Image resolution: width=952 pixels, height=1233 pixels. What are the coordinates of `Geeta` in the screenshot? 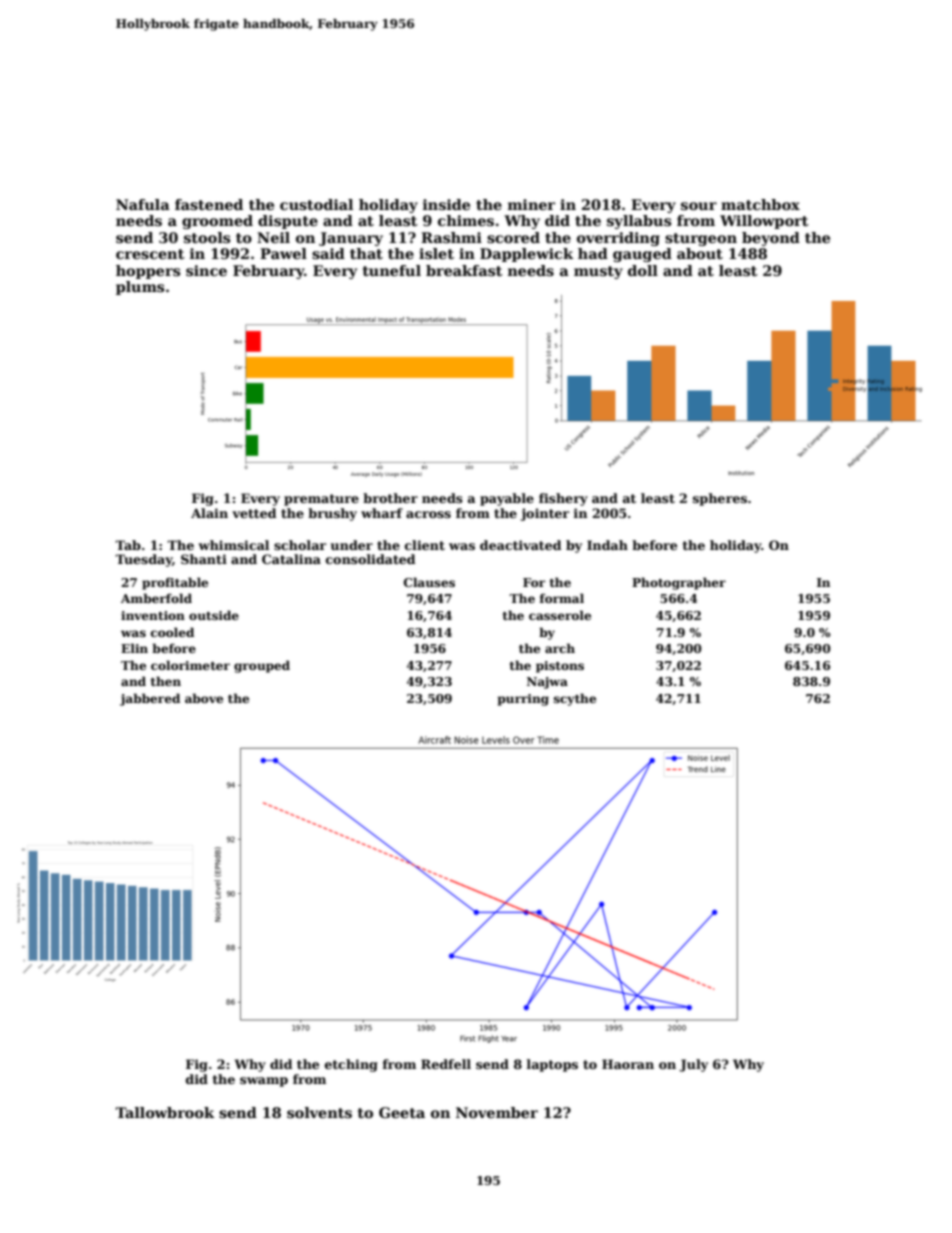 It's located at (402, 1112).
